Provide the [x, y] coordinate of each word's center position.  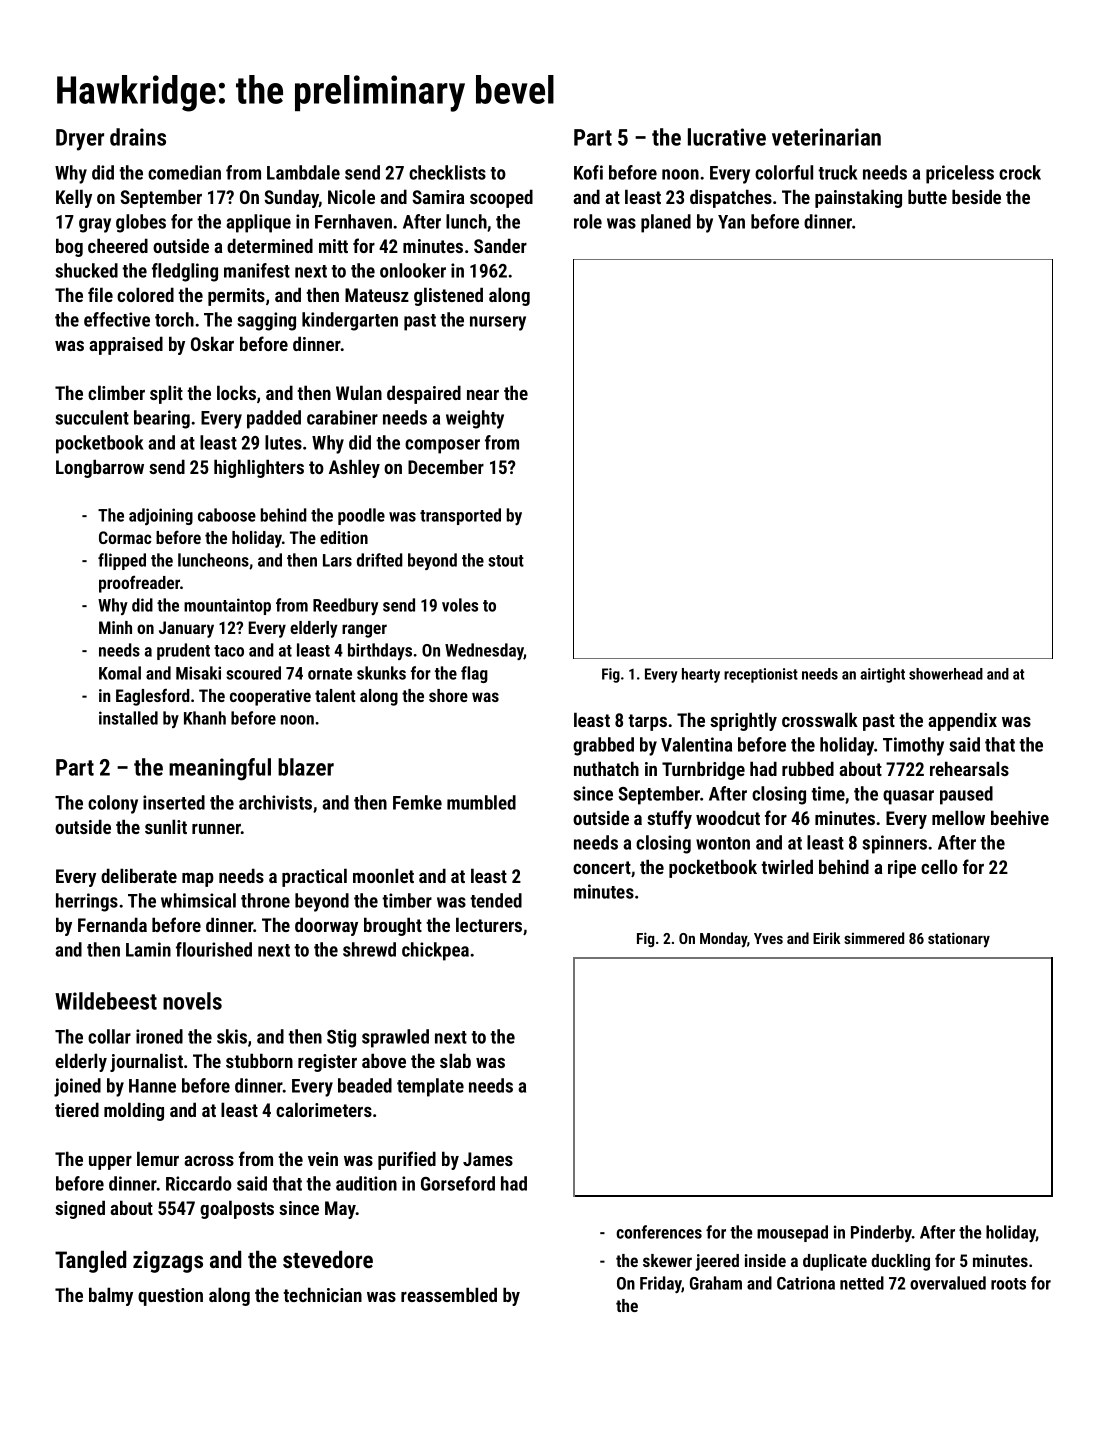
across [209, 1161]
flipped [122, 561]
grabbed [603, 746]
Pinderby [881, 1233]
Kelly [74, 198]
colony [113, 804]
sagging [266, 321]
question [170, 1297]
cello [939, 866]
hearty [701, 675]
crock [1020, 172]
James [488, 1159]
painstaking [858, 198]
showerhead [946, 674]
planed [666, 223]
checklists [447, 172]
